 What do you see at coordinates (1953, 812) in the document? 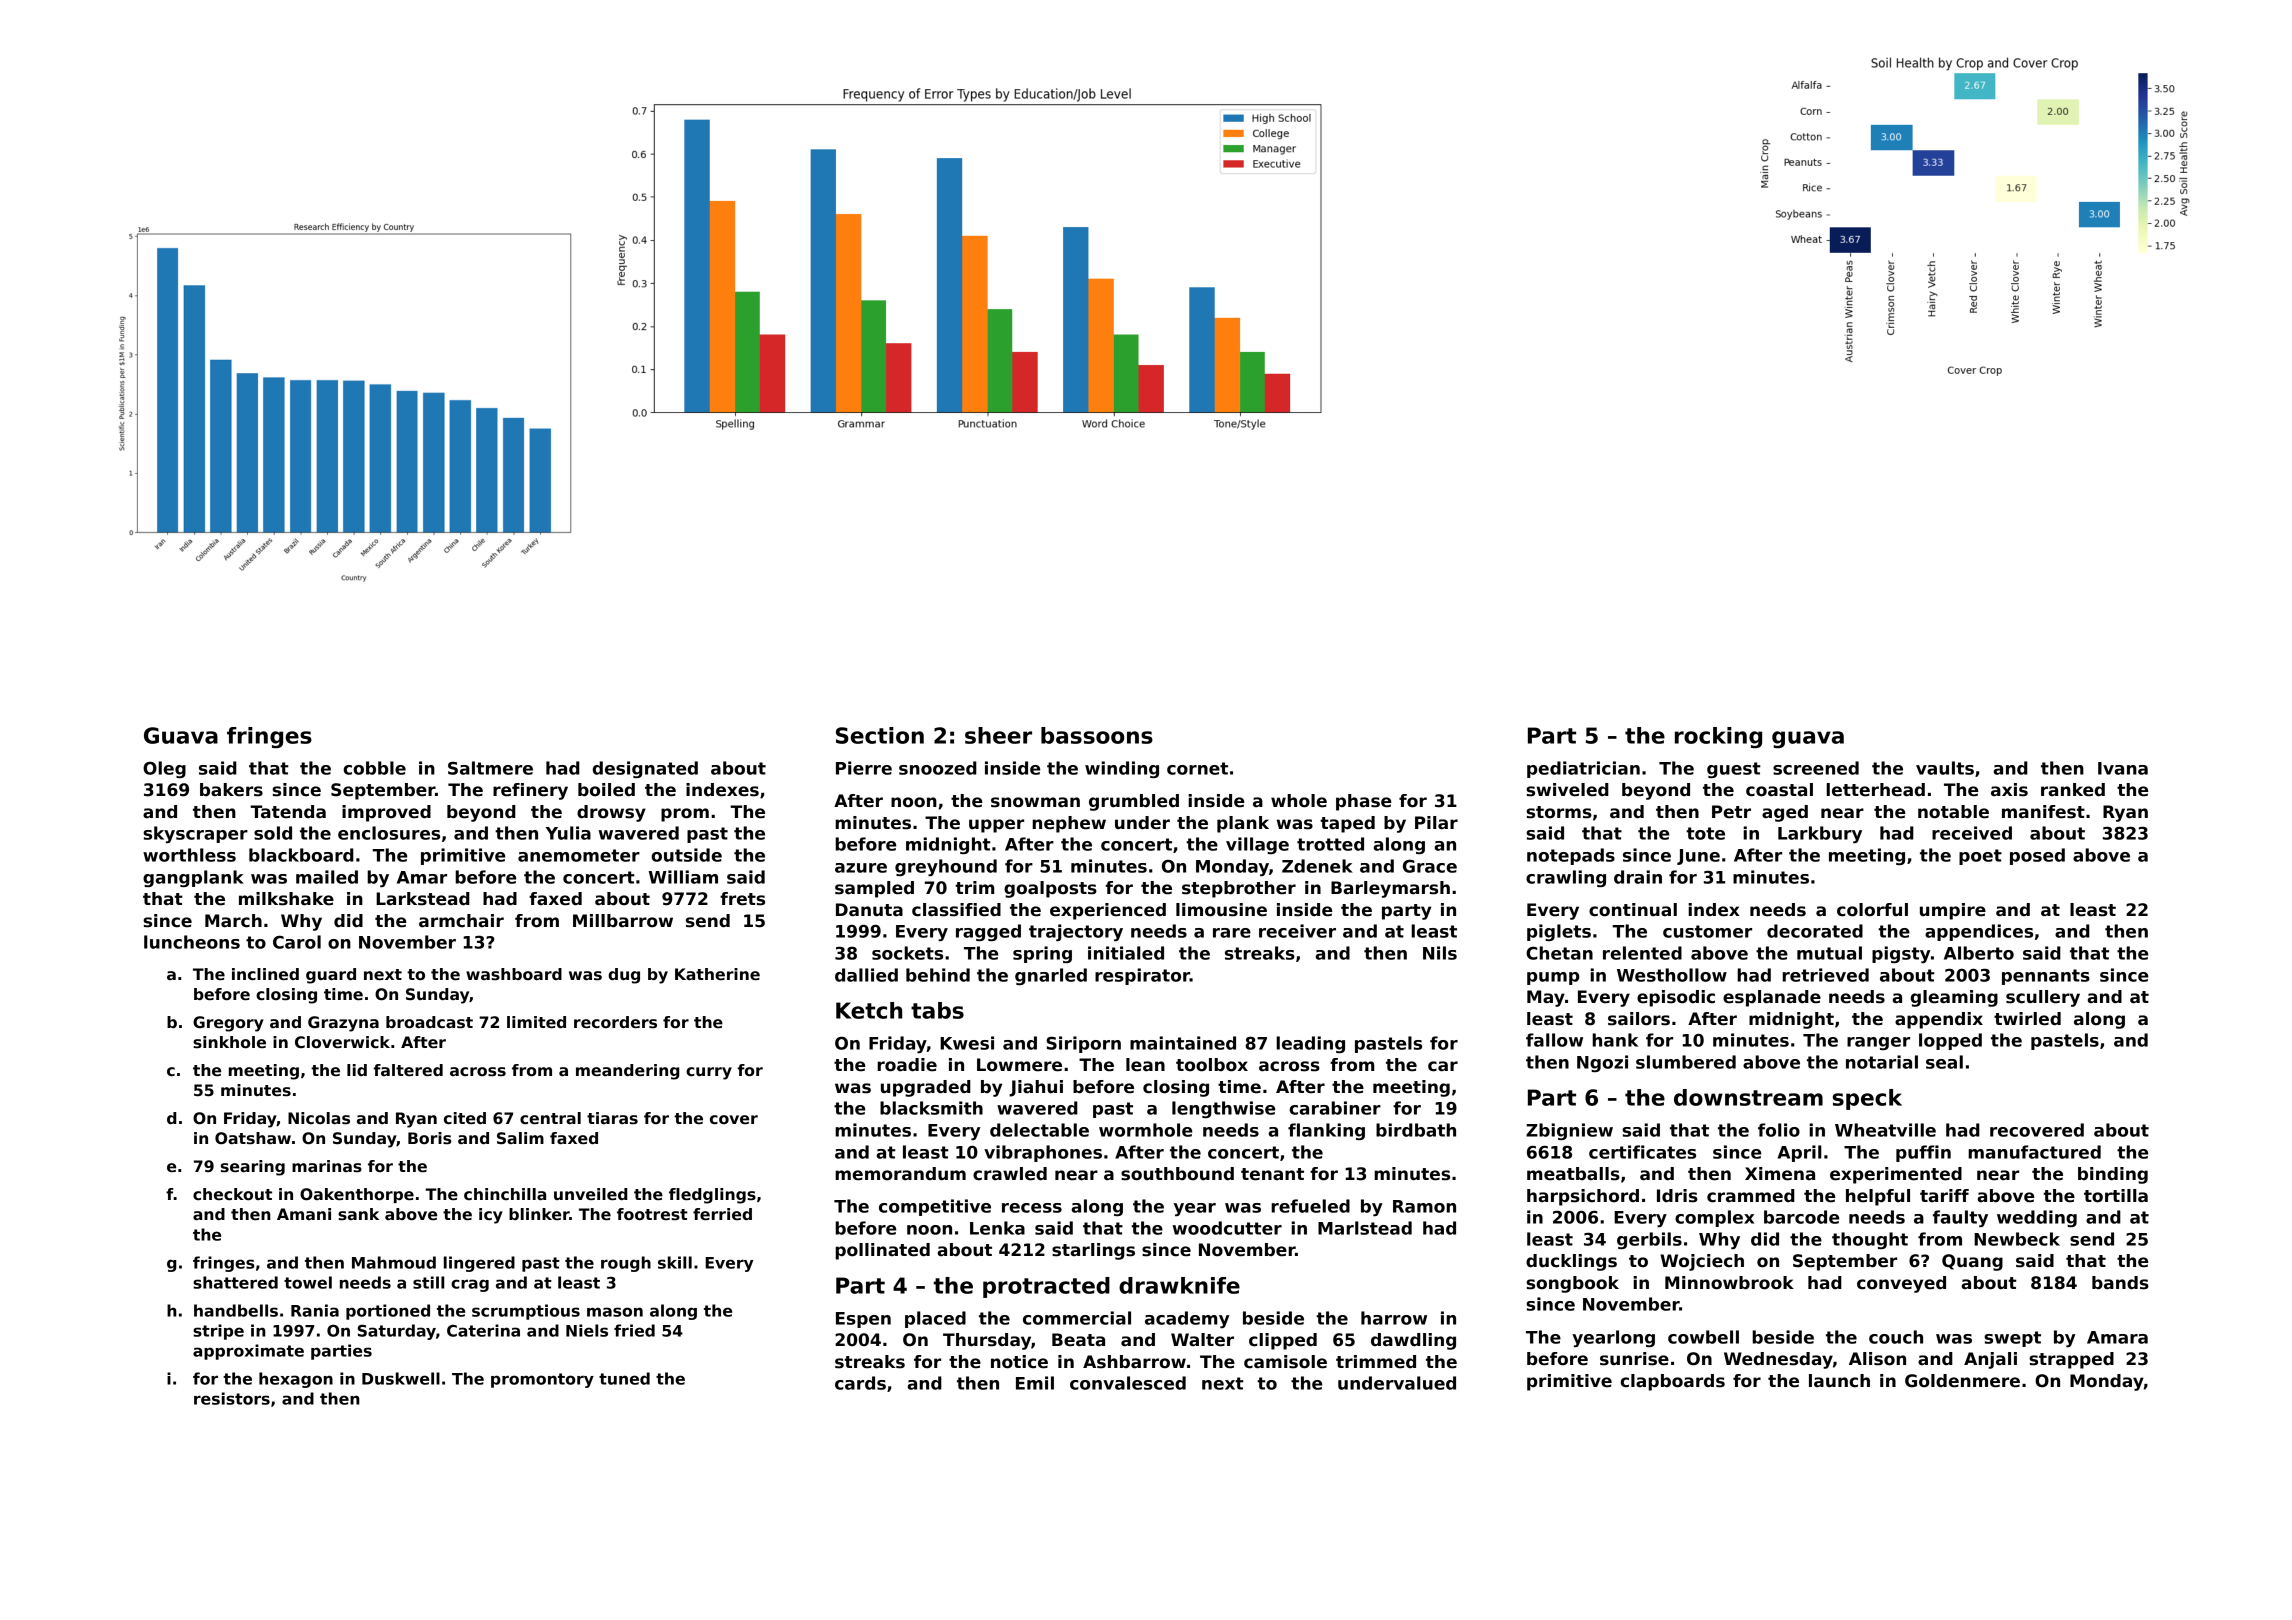
I see `notable` at bounding box center [1953, 812].
